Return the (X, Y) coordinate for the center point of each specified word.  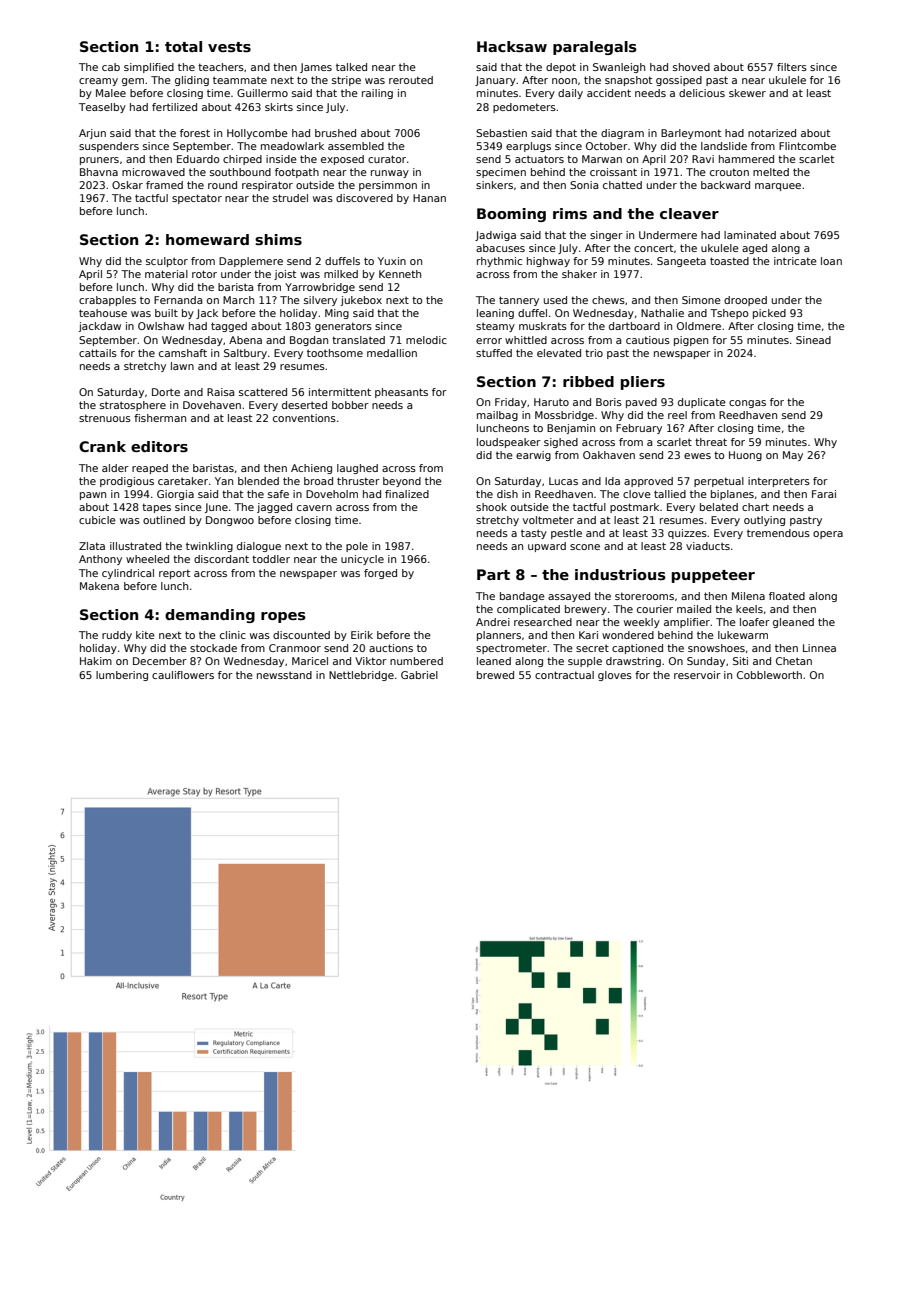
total (183, 46)
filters (792, 67)
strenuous (105, 418)
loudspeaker (509, 443)
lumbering (122, 676)
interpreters (779, 482)
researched (543, 622)
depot (561, 68)
